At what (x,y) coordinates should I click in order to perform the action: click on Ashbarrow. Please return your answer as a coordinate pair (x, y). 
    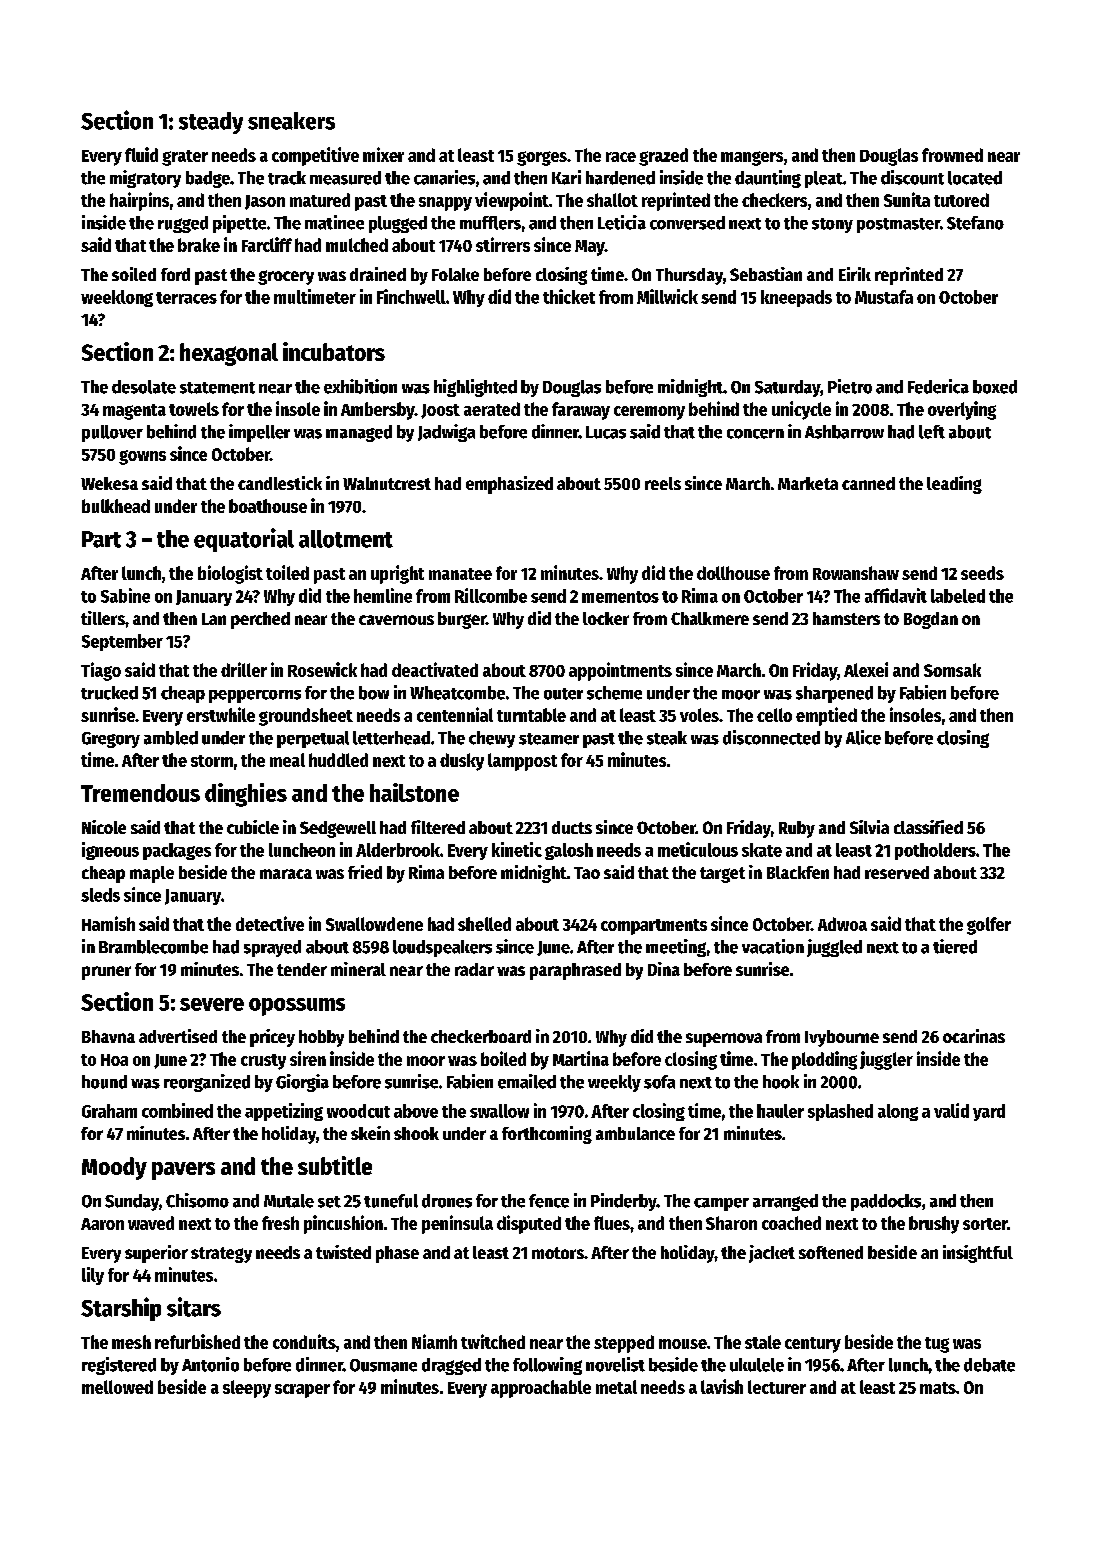
    Looking at the image, I should click on (844, 432).
